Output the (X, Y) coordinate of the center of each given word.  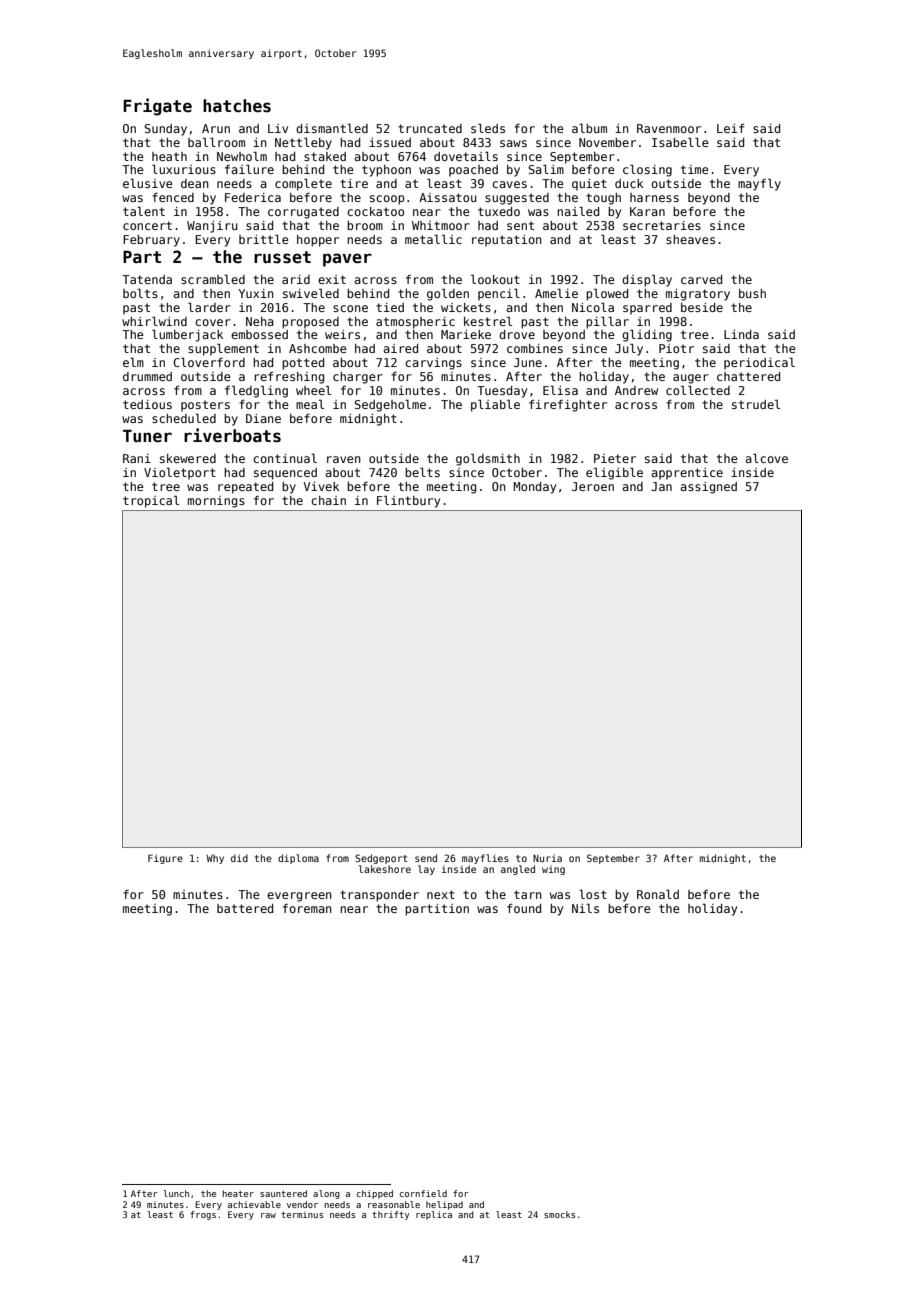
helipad (444, 1205)
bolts (140, 293)
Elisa (560, 390)
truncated (430, 128)
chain (328, 500)
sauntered (283, 1193)
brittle (264, 239)
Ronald (658, 894)
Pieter (615, 458)
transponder (379, 896)
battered (245, 908)
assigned (708, 488)
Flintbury (408, 501)
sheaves (690, 239)
